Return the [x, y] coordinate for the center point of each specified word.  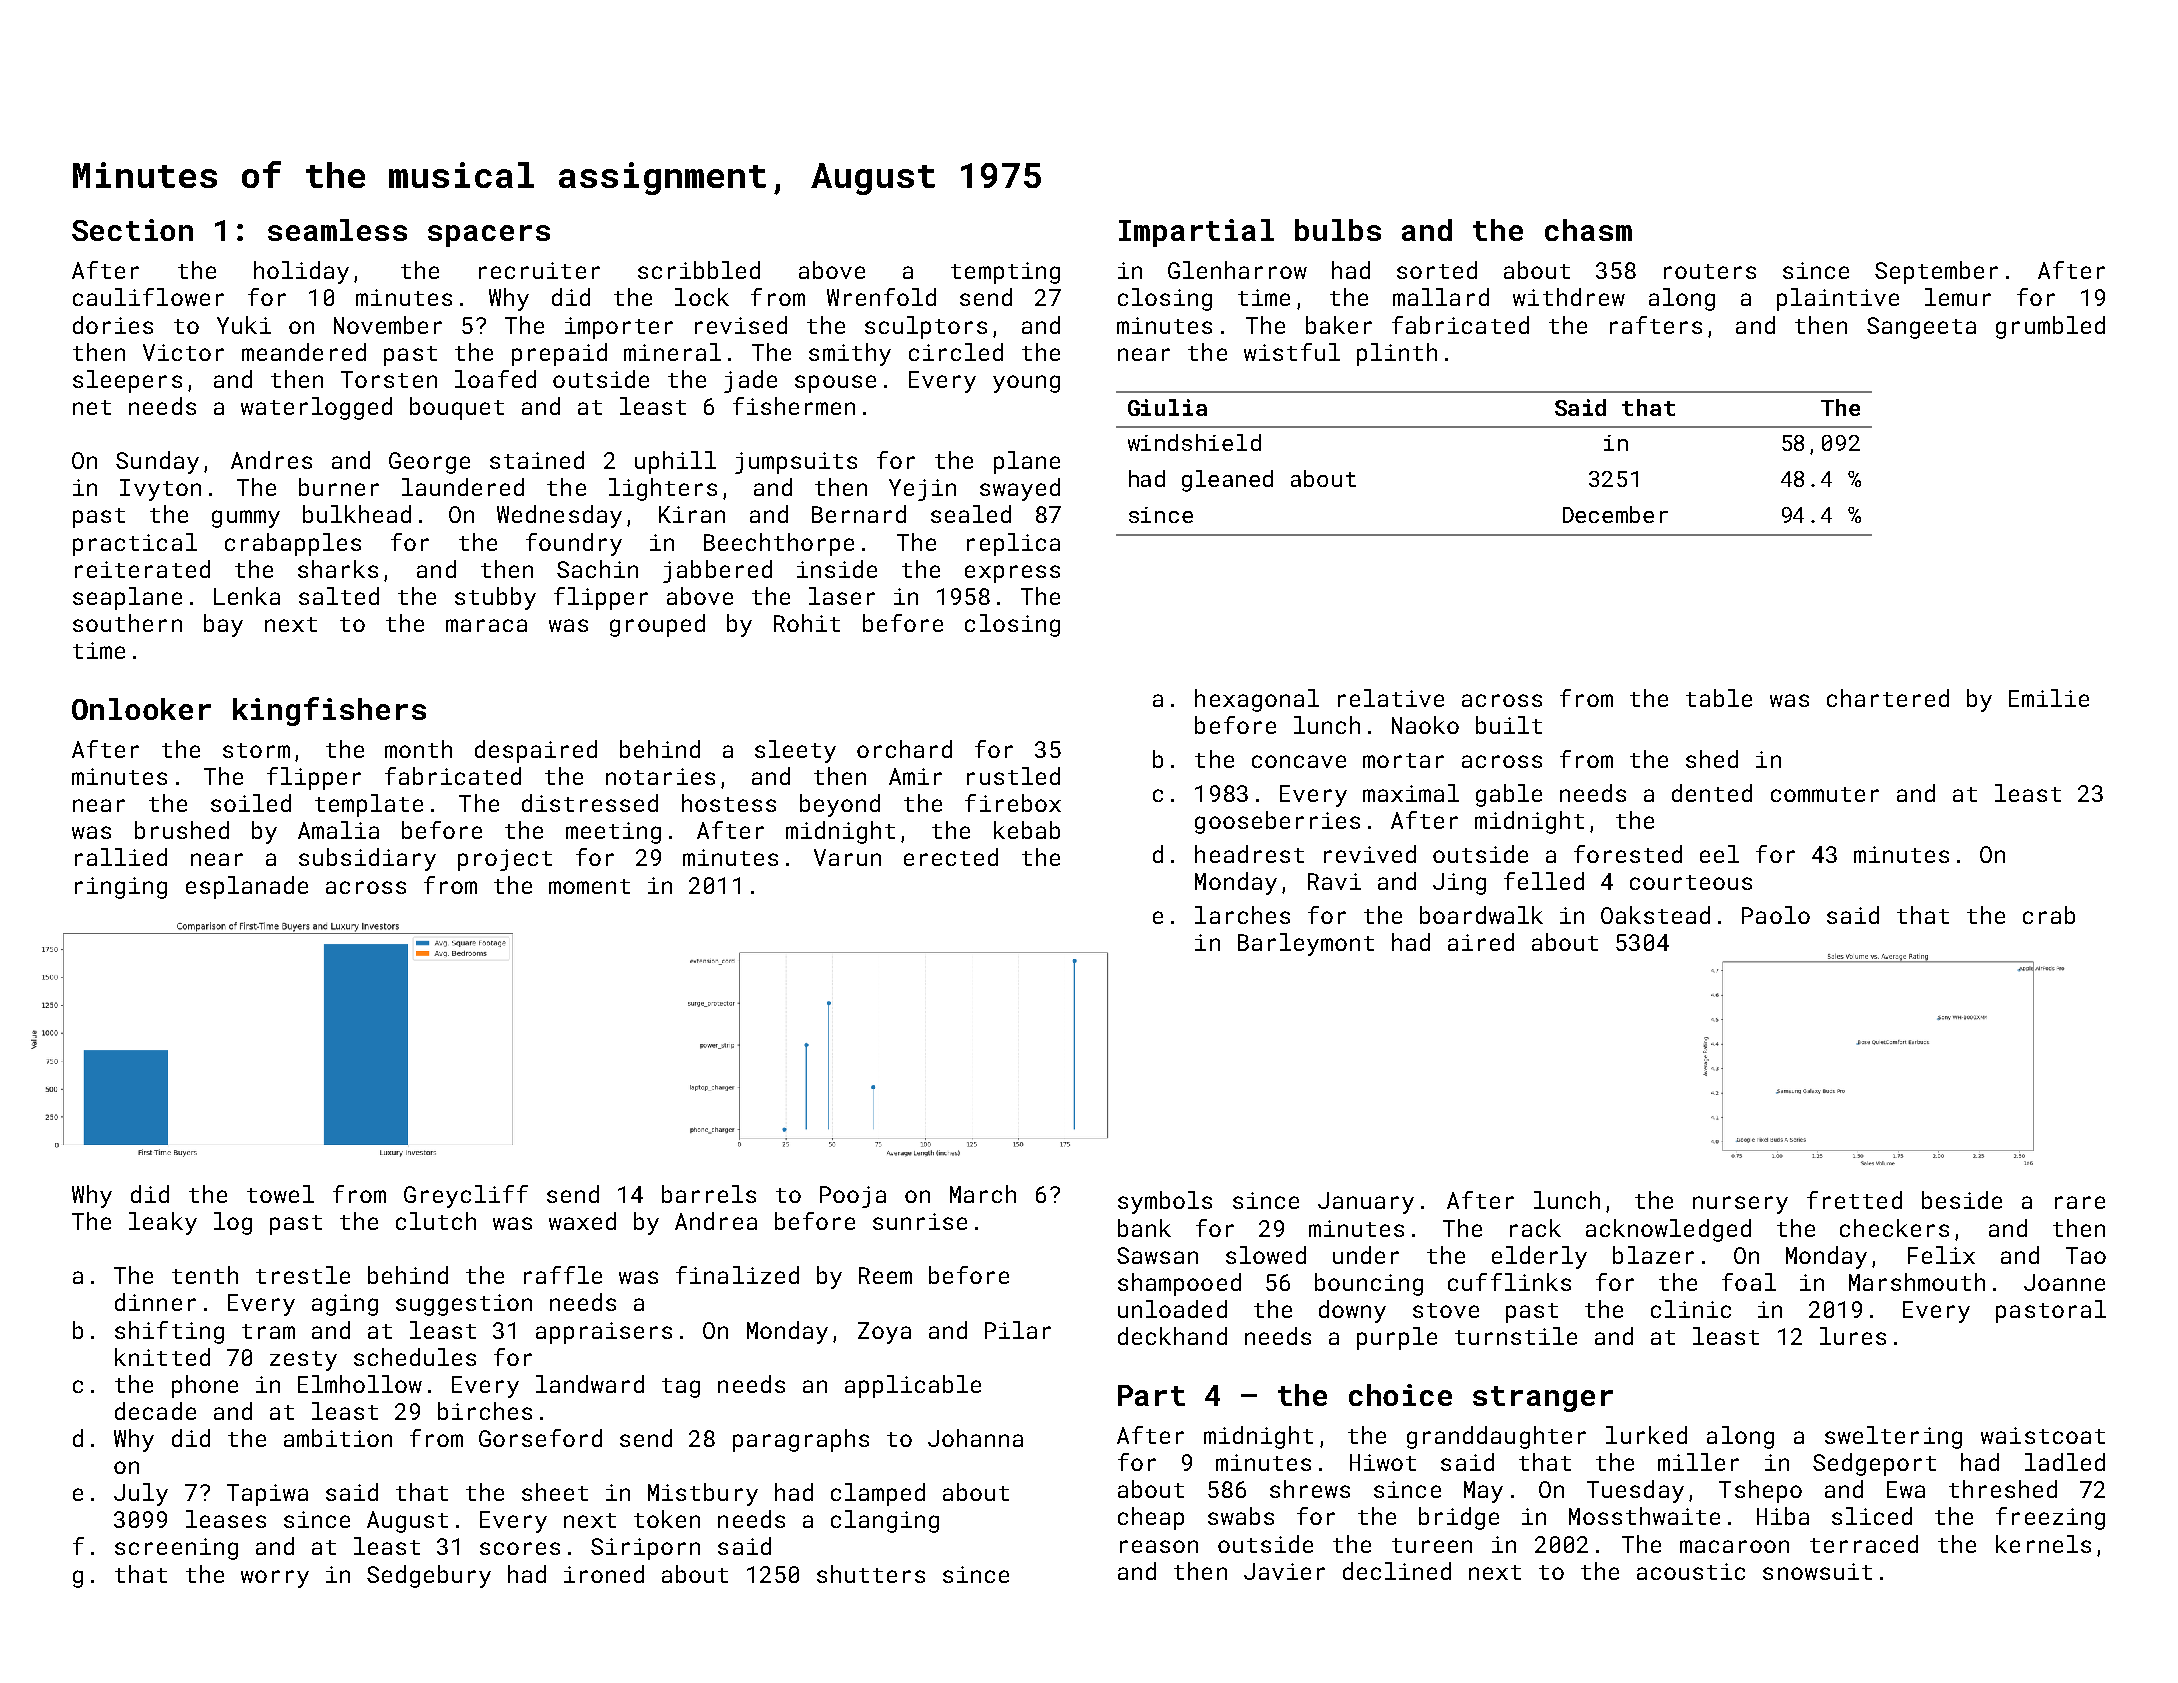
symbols [1165, 1202]
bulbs [1338, 230]
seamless [337, 230]
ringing [121, 888]
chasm [1588, 230]
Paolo [1776, 915]
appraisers [604, 1333]
